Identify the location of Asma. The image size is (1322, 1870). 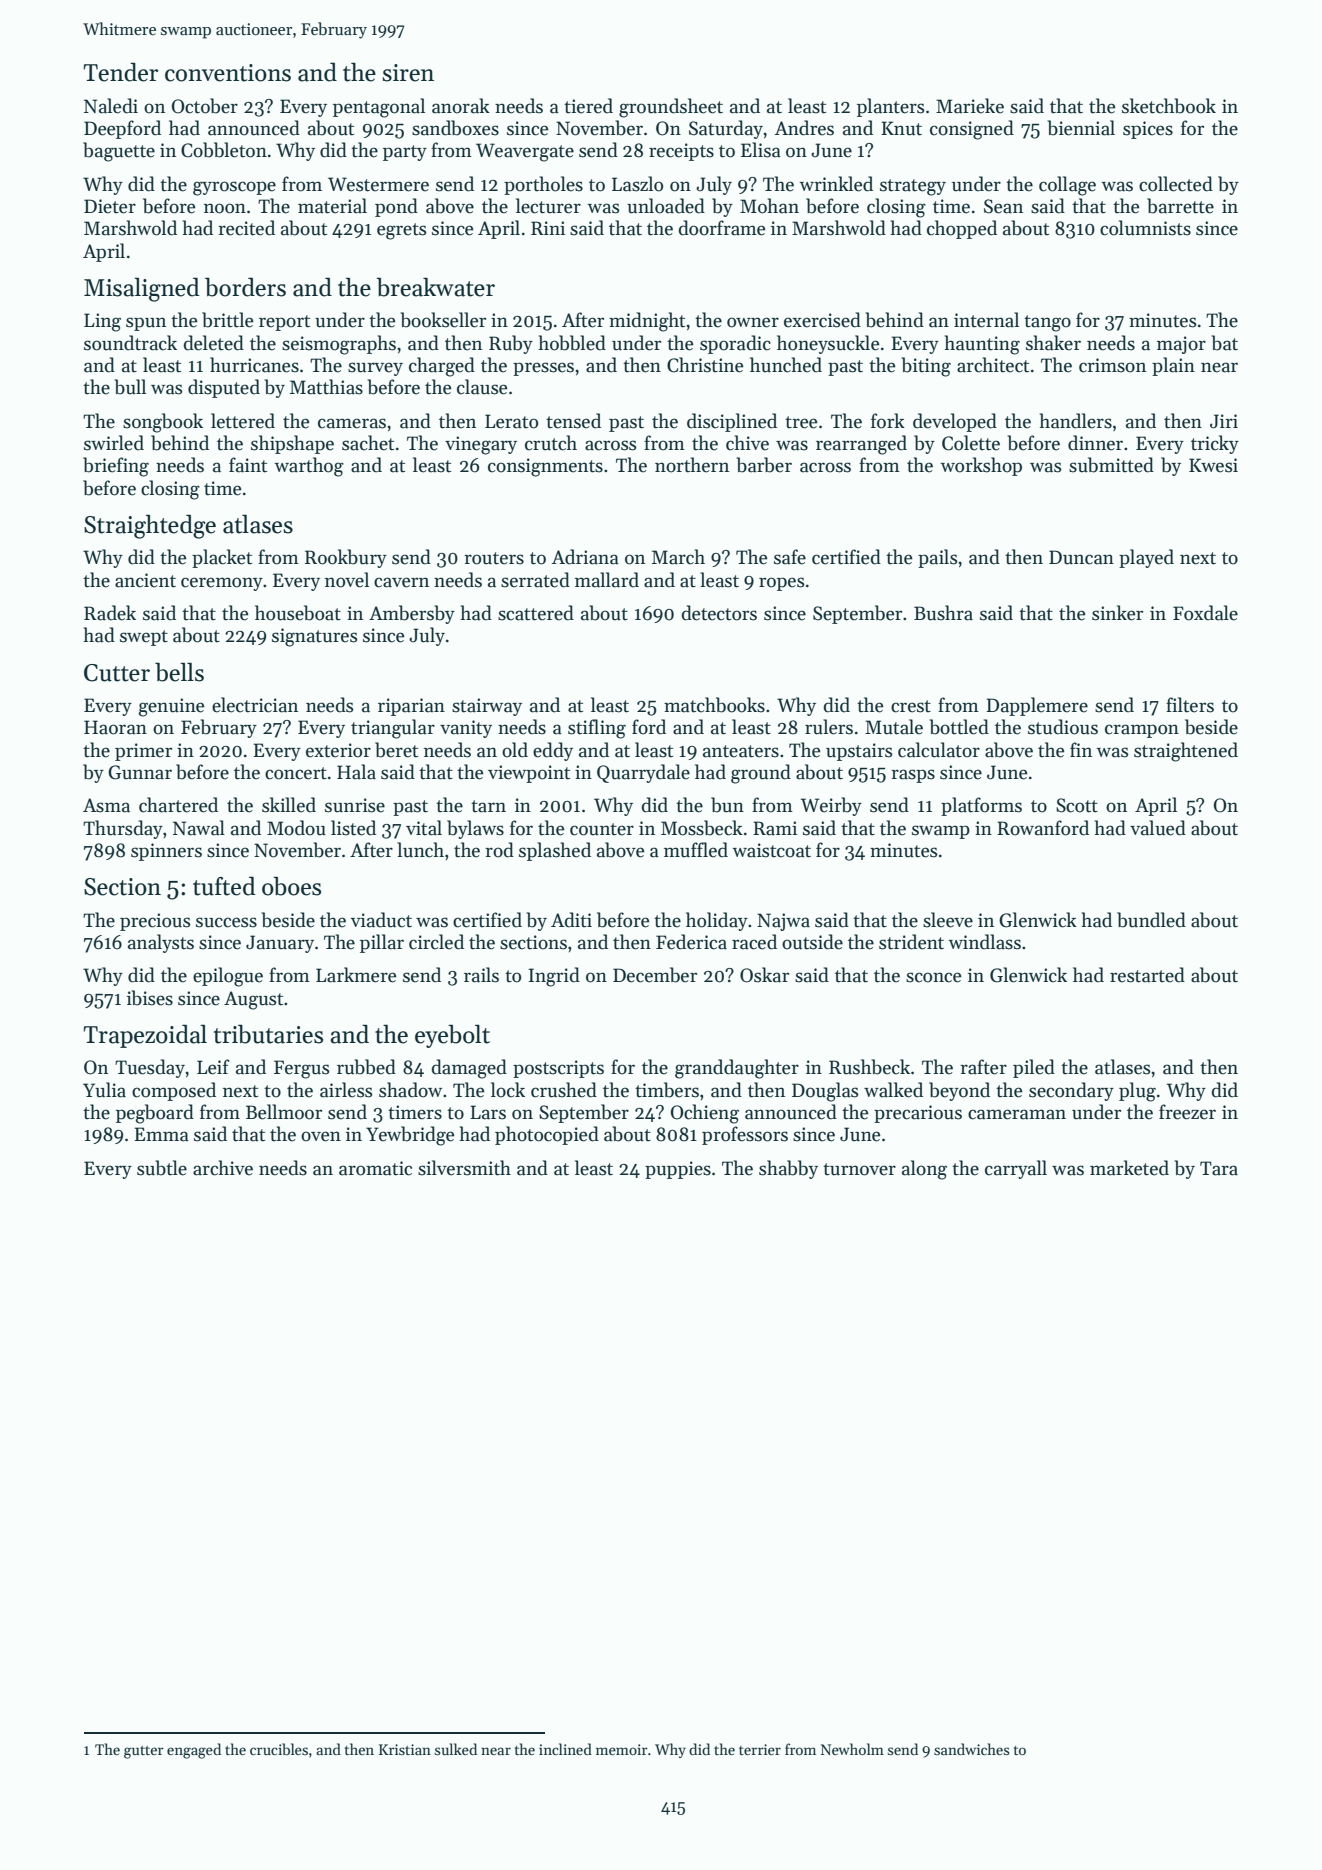
(106, 805).
